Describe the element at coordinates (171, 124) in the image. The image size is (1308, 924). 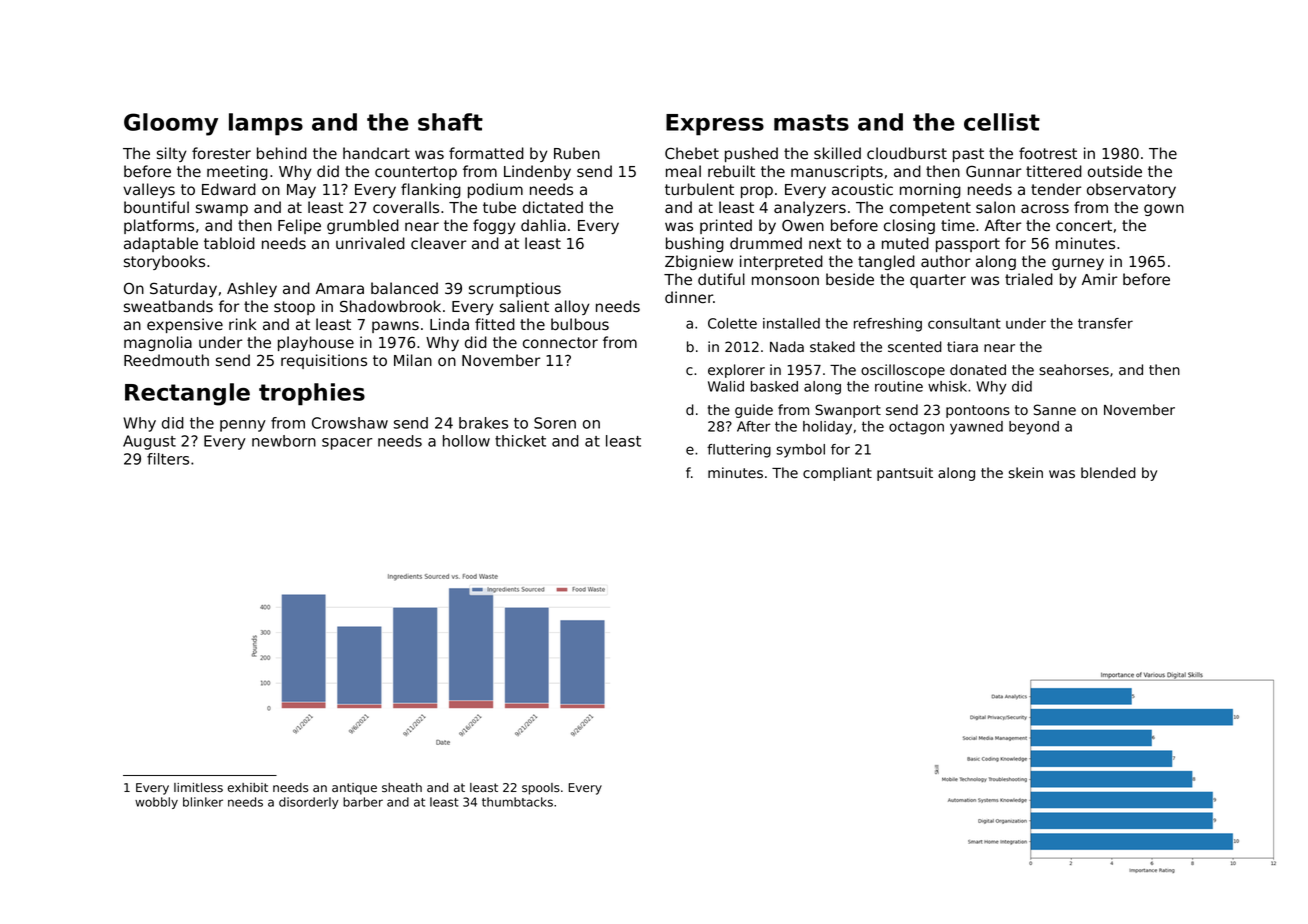
I see `Gloomy` at that location.
